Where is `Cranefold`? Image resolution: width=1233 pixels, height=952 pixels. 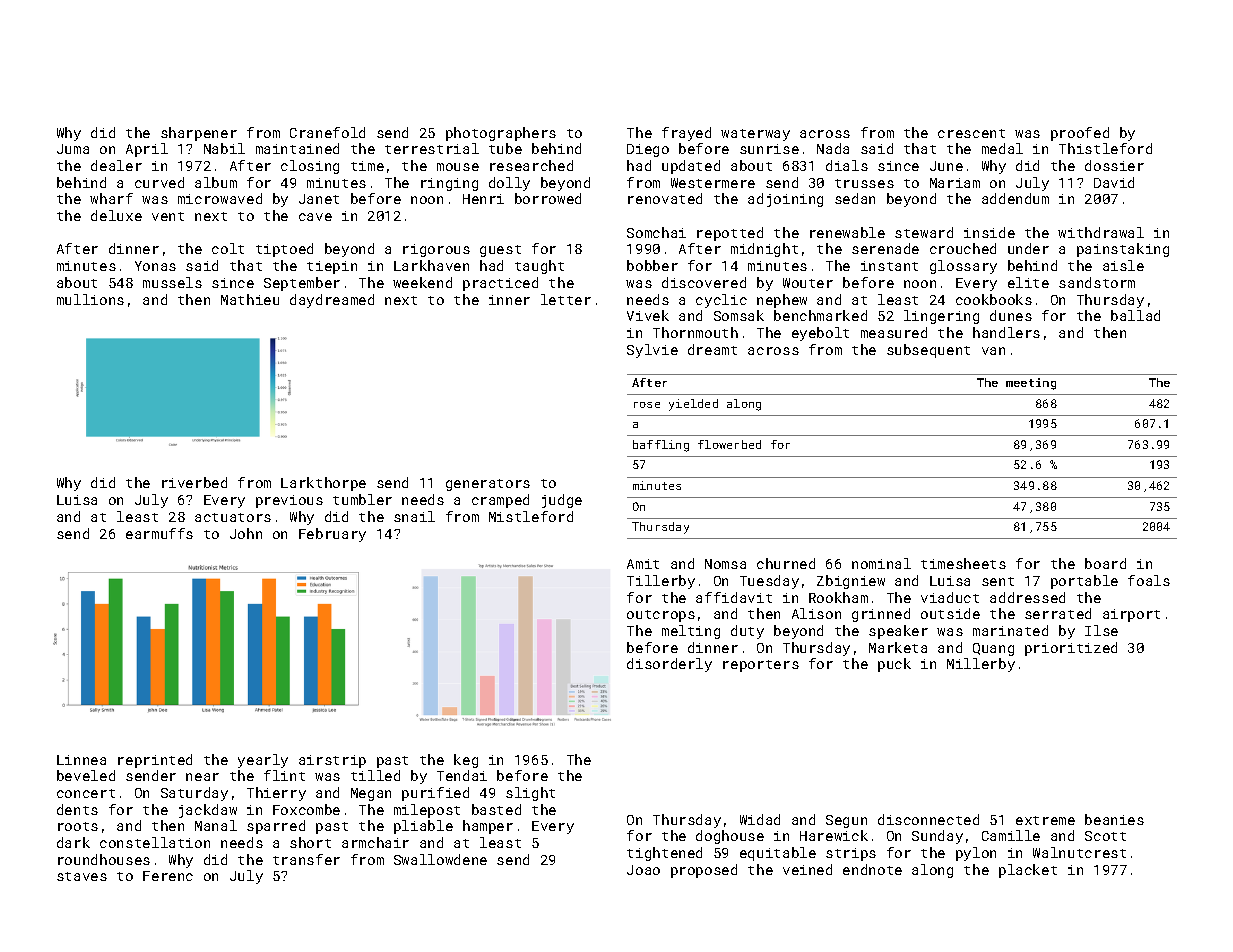 Cranefold is located at coordinates (327, 132).
